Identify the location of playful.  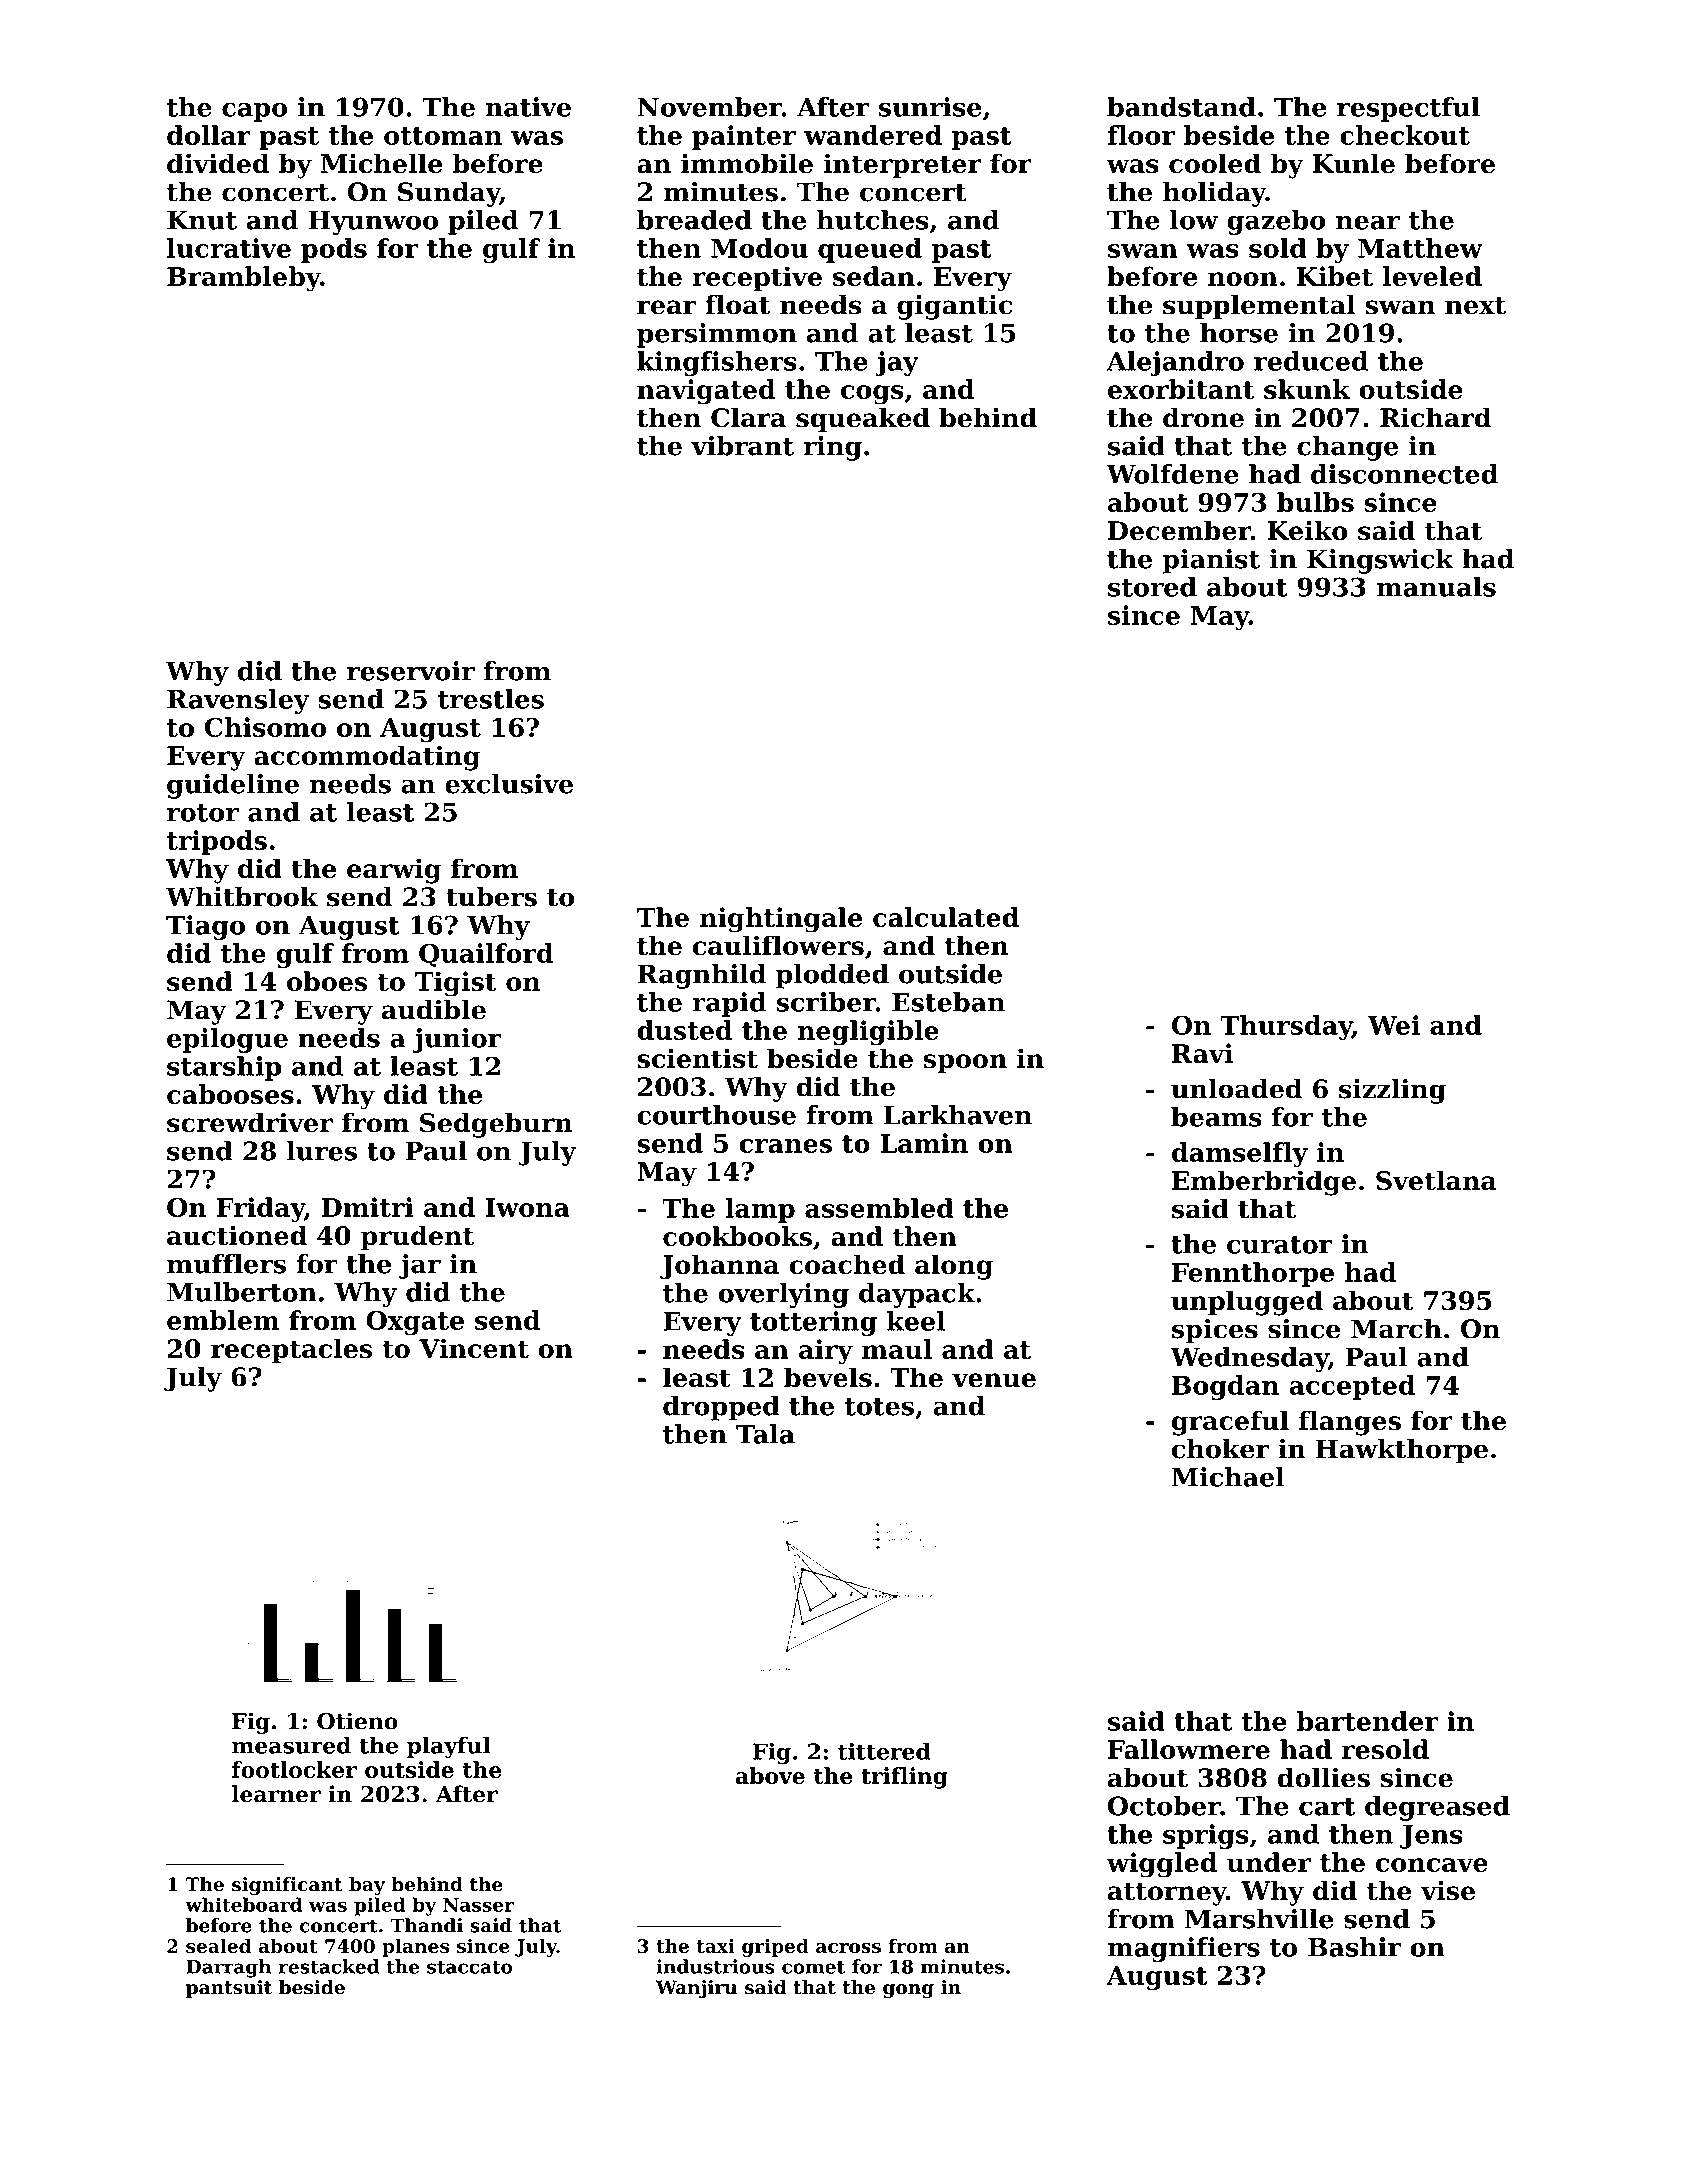
(448, 1748).
